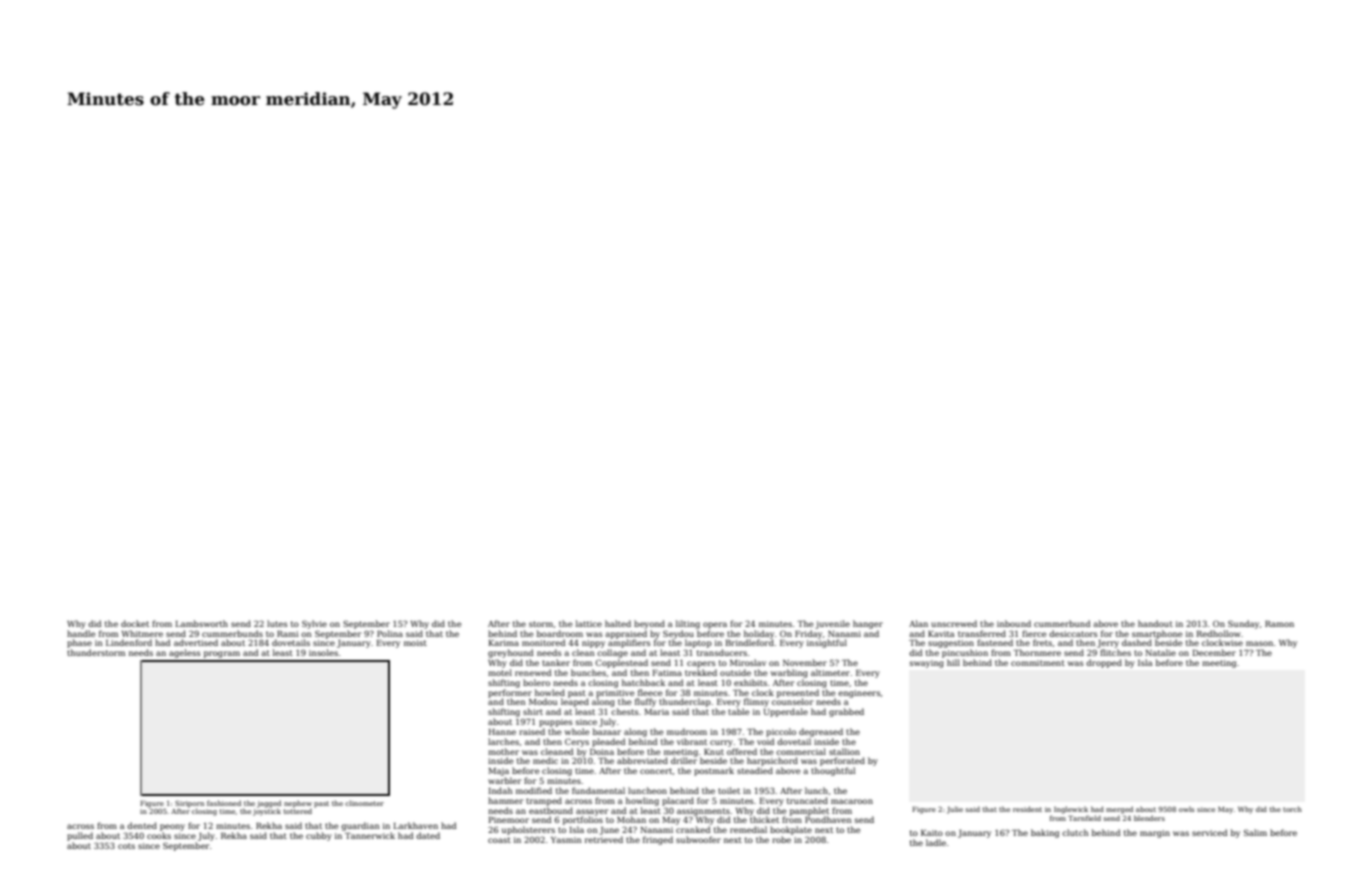  Describe the element at coordinates (631, 819) in the screenshot. I see `Mohan` at that location.
